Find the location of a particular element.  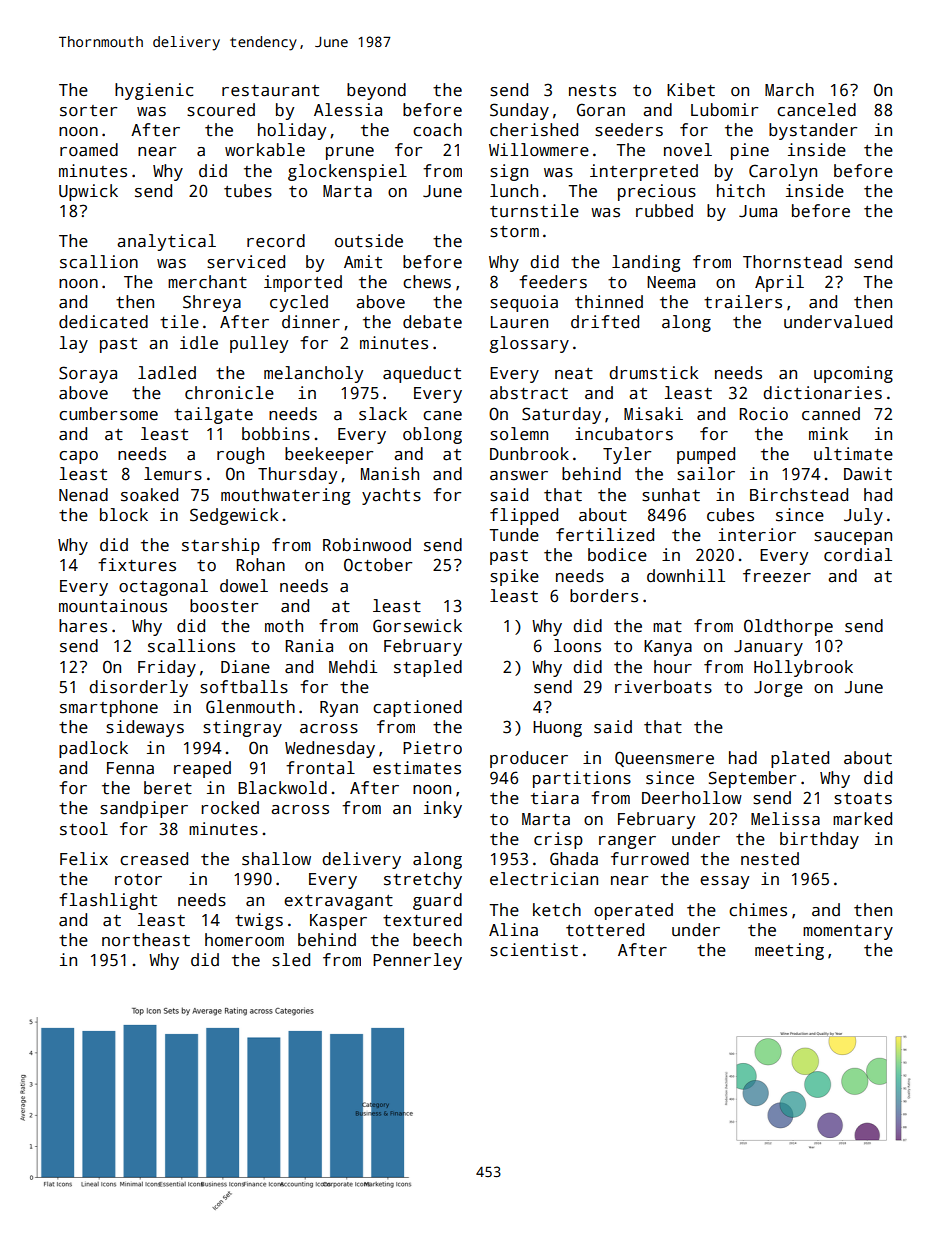

plated is located at coordinates (800, 759).
